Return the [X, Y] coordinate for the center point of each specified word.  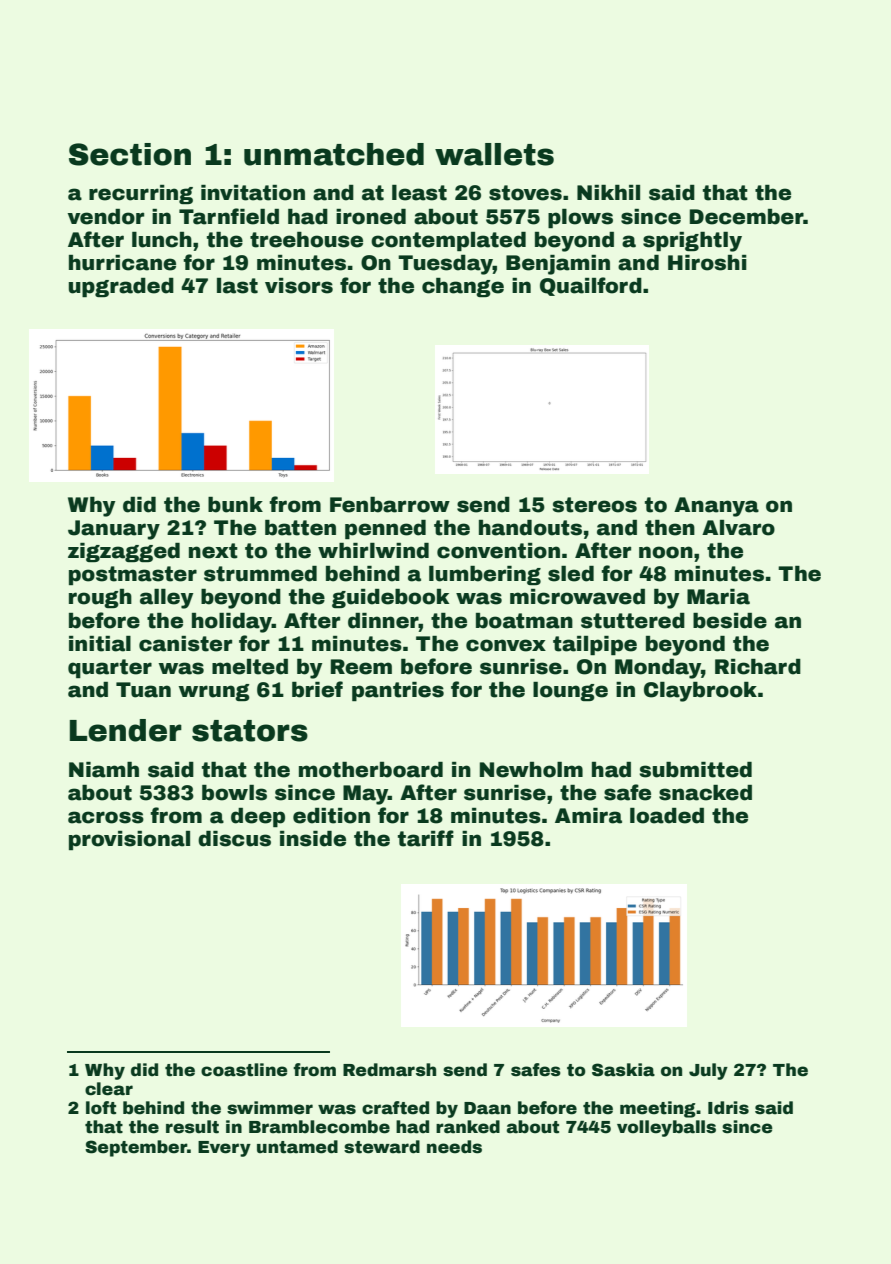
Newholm [531, 770]
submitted [695, 770]
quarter [110, 668]
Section [130, 154]
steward [382, 1147]
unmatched [334, 154]
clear [109, 1089]
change [463, 287]
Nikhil [608, 192]
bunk [235, 505]
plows [580, 218]
